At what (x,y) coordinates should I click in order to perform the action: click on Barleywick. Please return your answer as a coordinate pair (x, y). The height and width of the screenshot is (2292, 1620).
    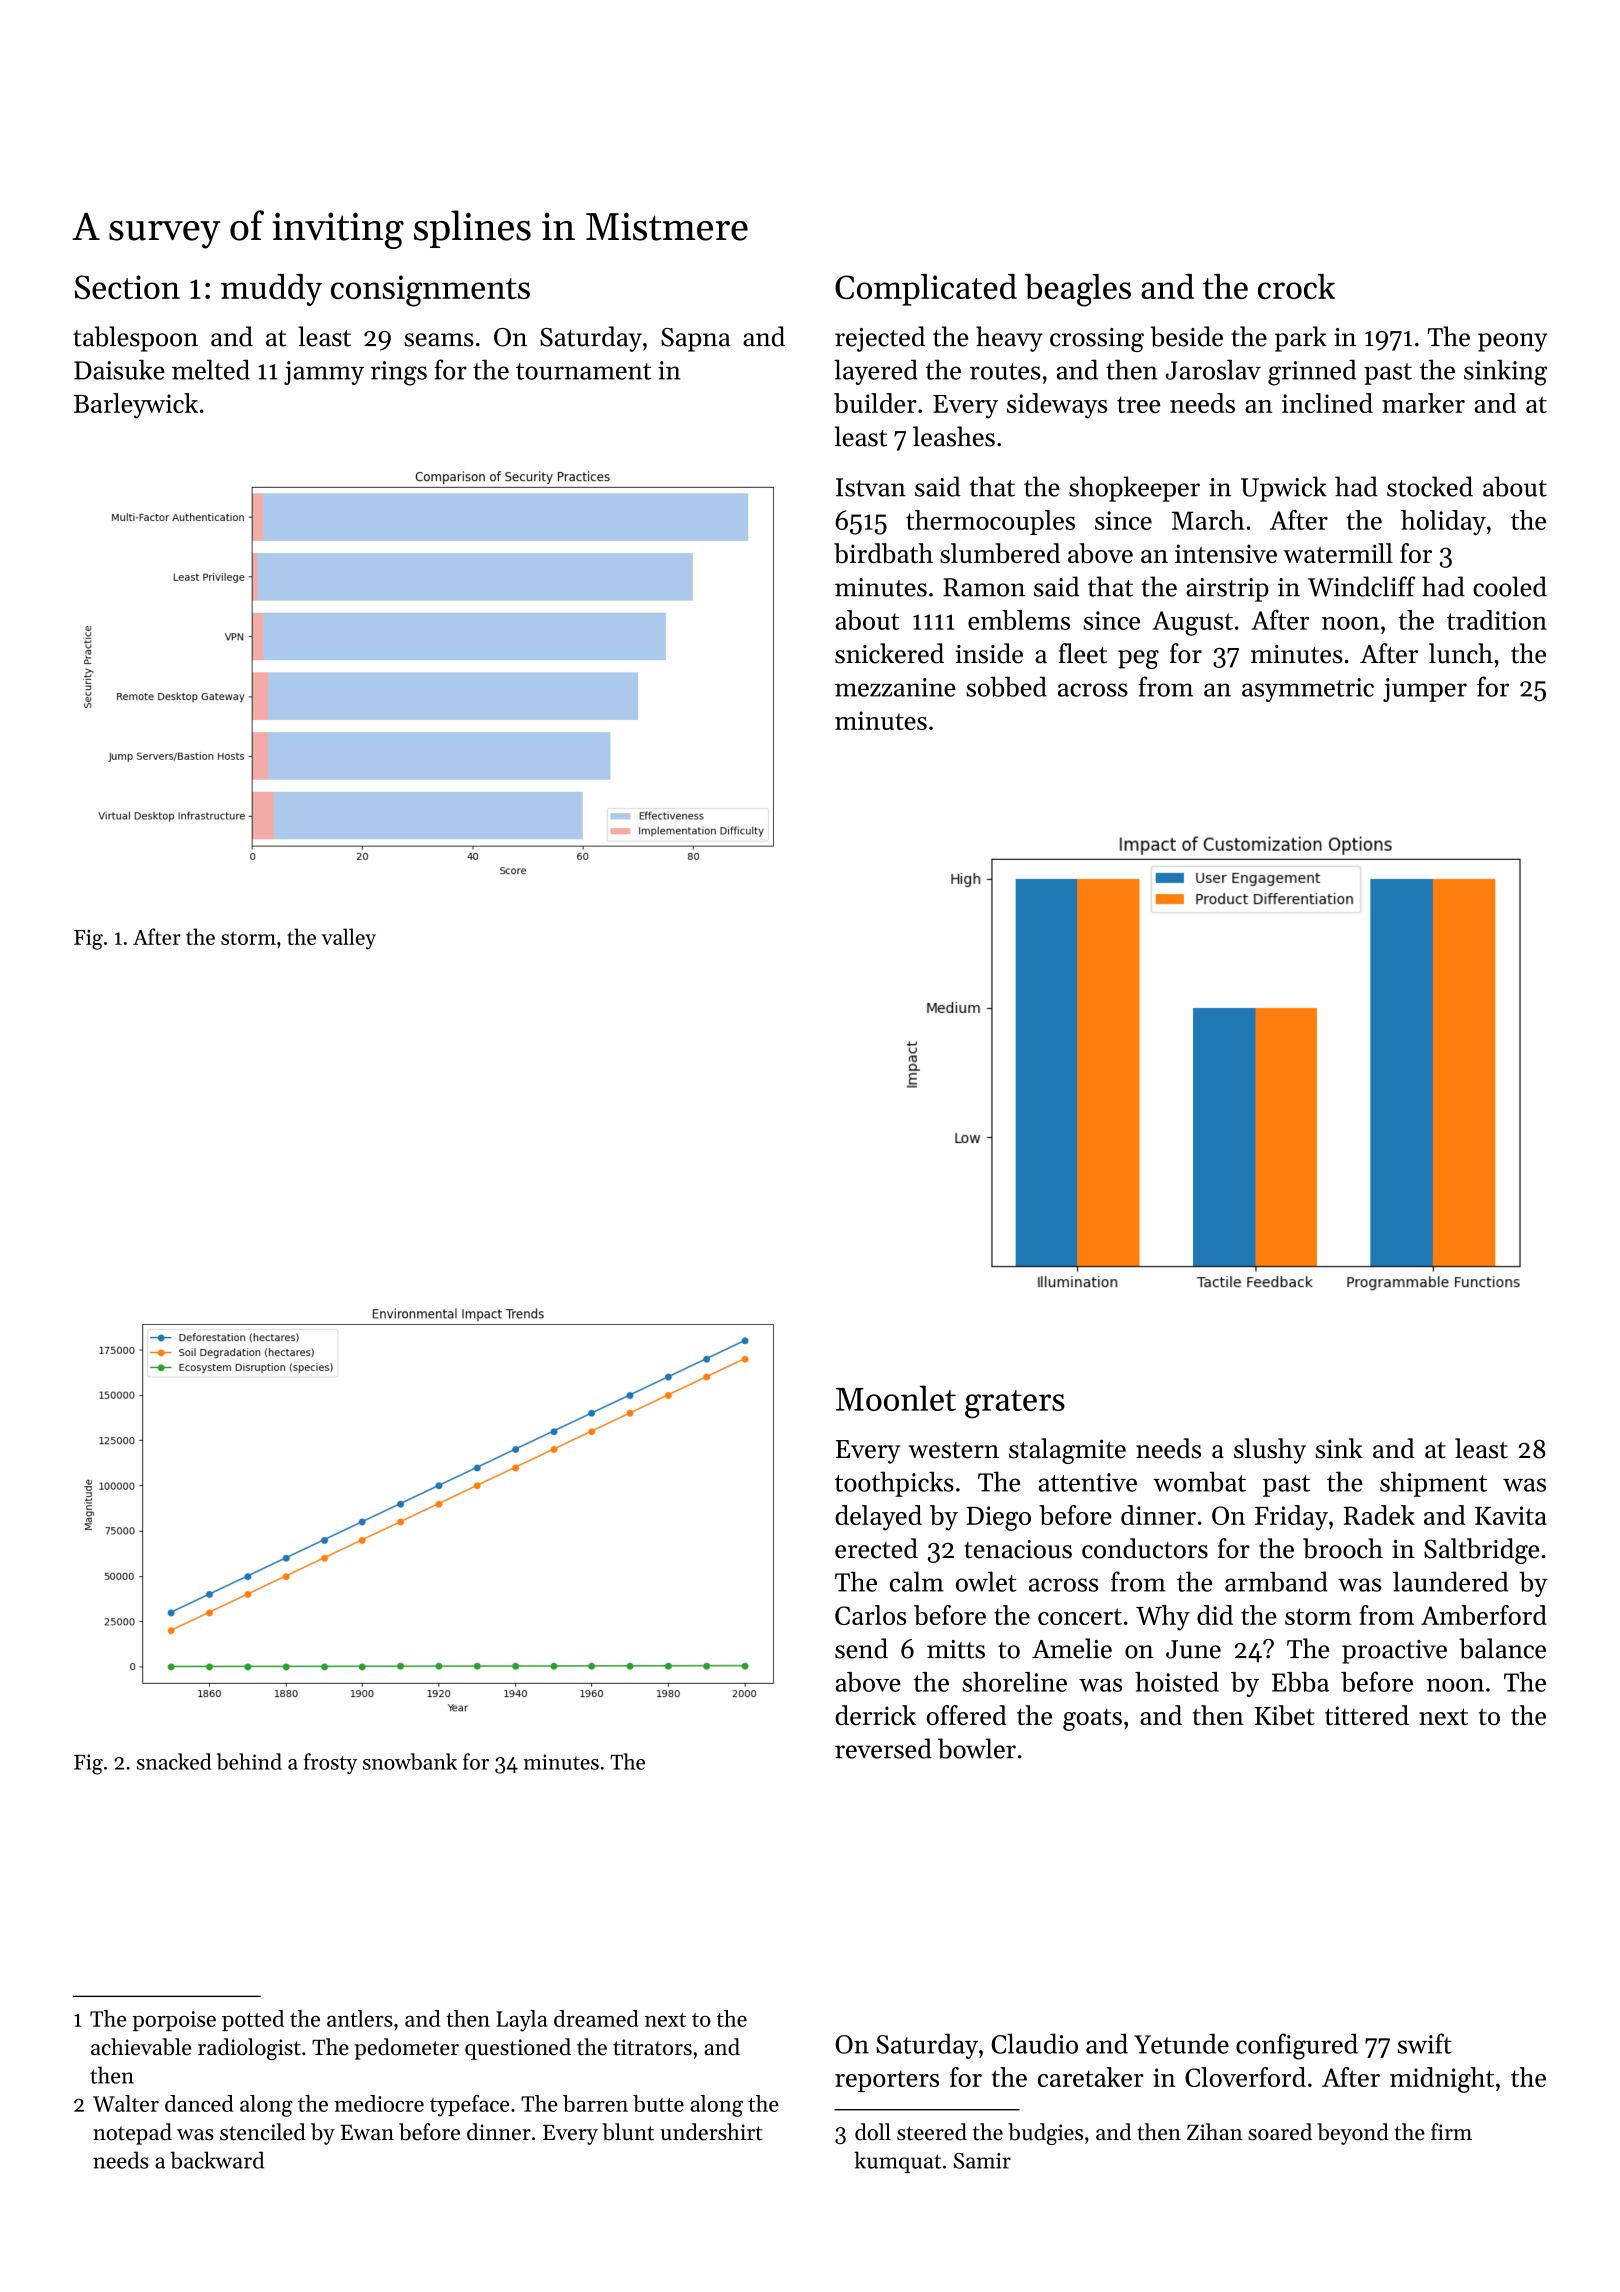
    Looking at the image, I should click on (136, 406).
